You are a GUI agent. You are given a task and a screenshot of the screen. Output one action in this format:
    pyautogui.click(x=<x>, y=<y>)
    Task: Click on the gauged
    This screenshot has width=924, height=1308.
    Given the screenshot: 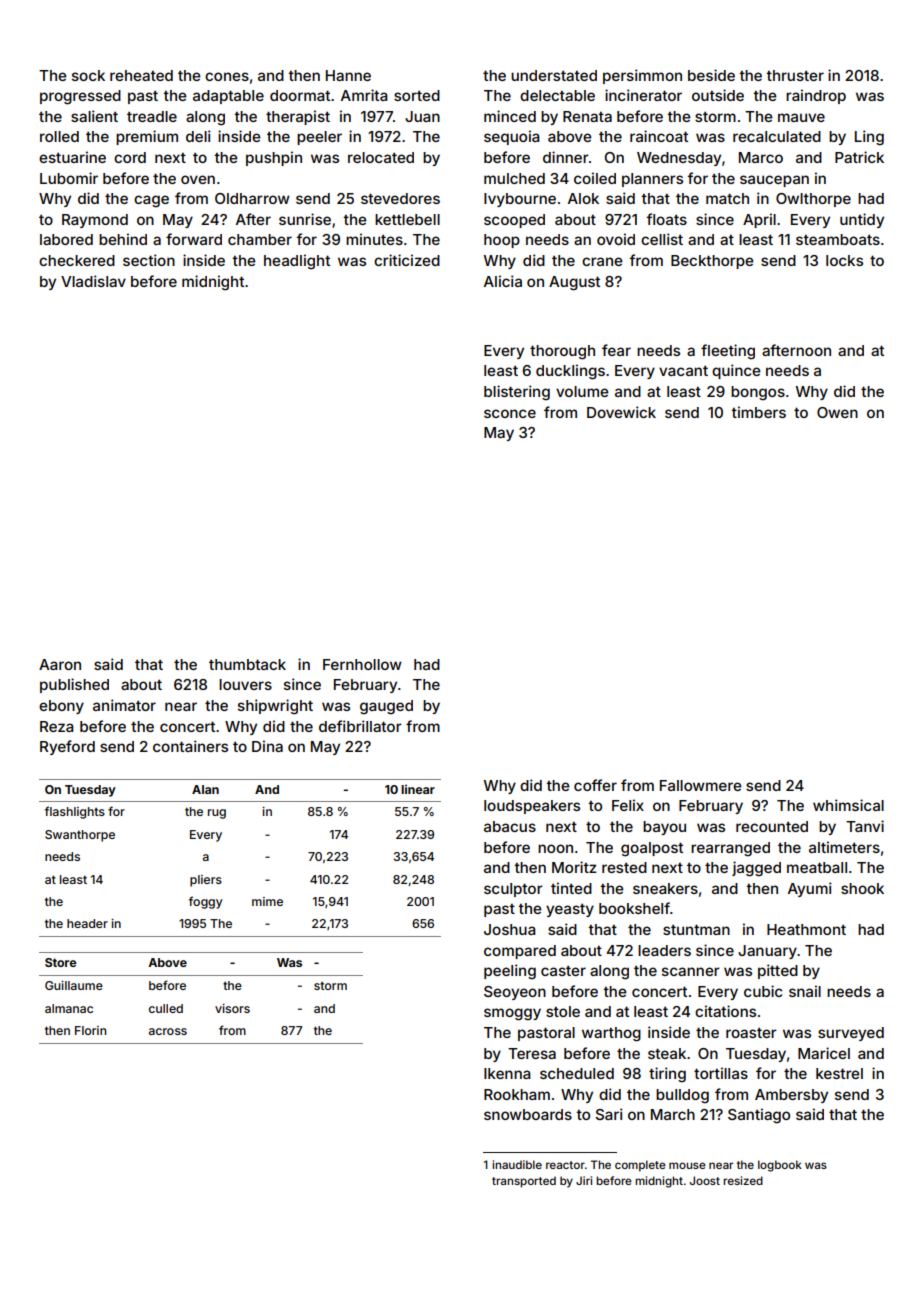 What is the action you would take?
    pyautogui.click(x=386, y=707)
